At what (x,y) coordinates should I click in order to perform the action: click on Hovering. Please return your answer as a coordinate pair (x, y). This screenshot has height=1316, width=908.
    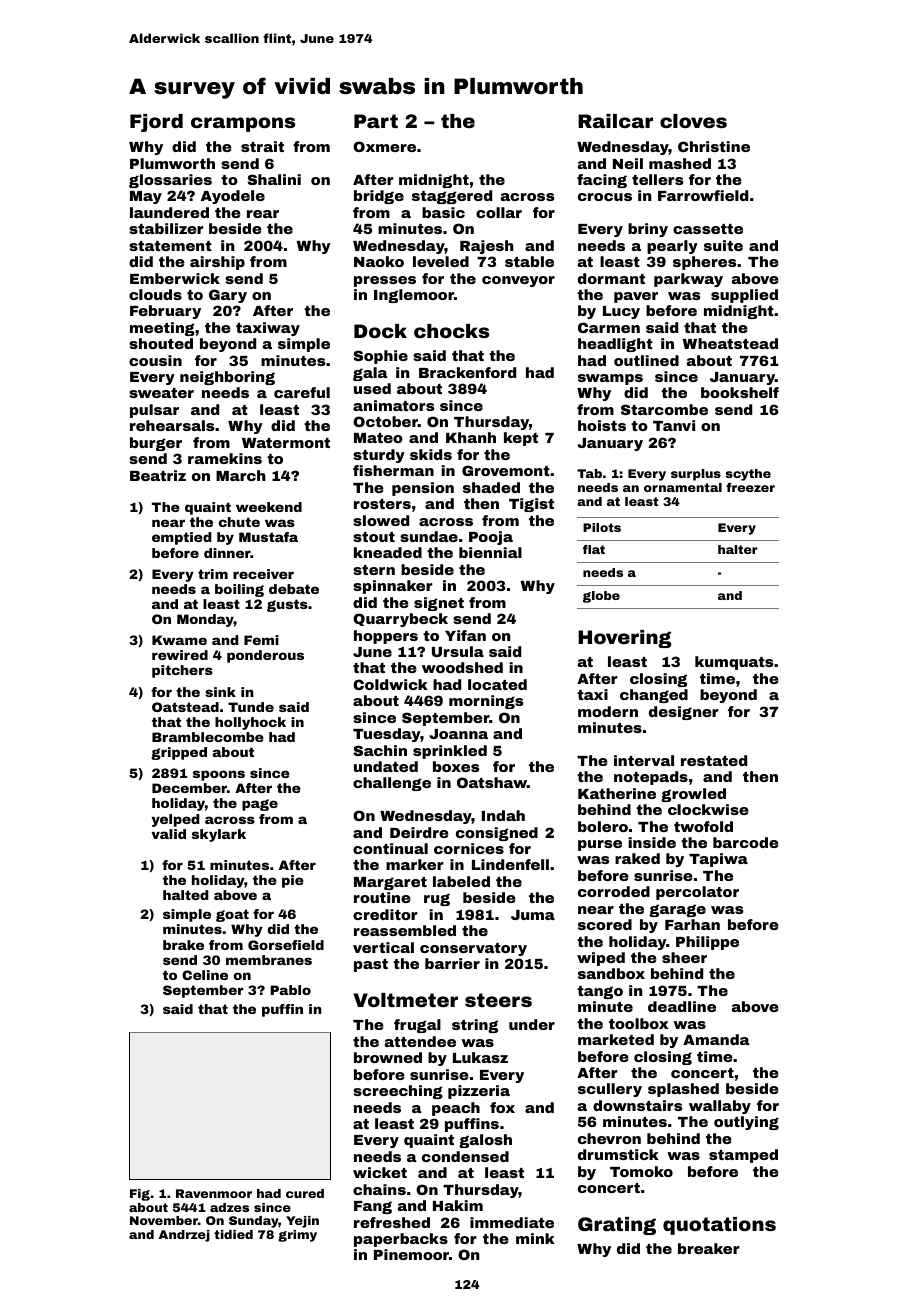
    Looking at the image, I should click on (624, 639).
